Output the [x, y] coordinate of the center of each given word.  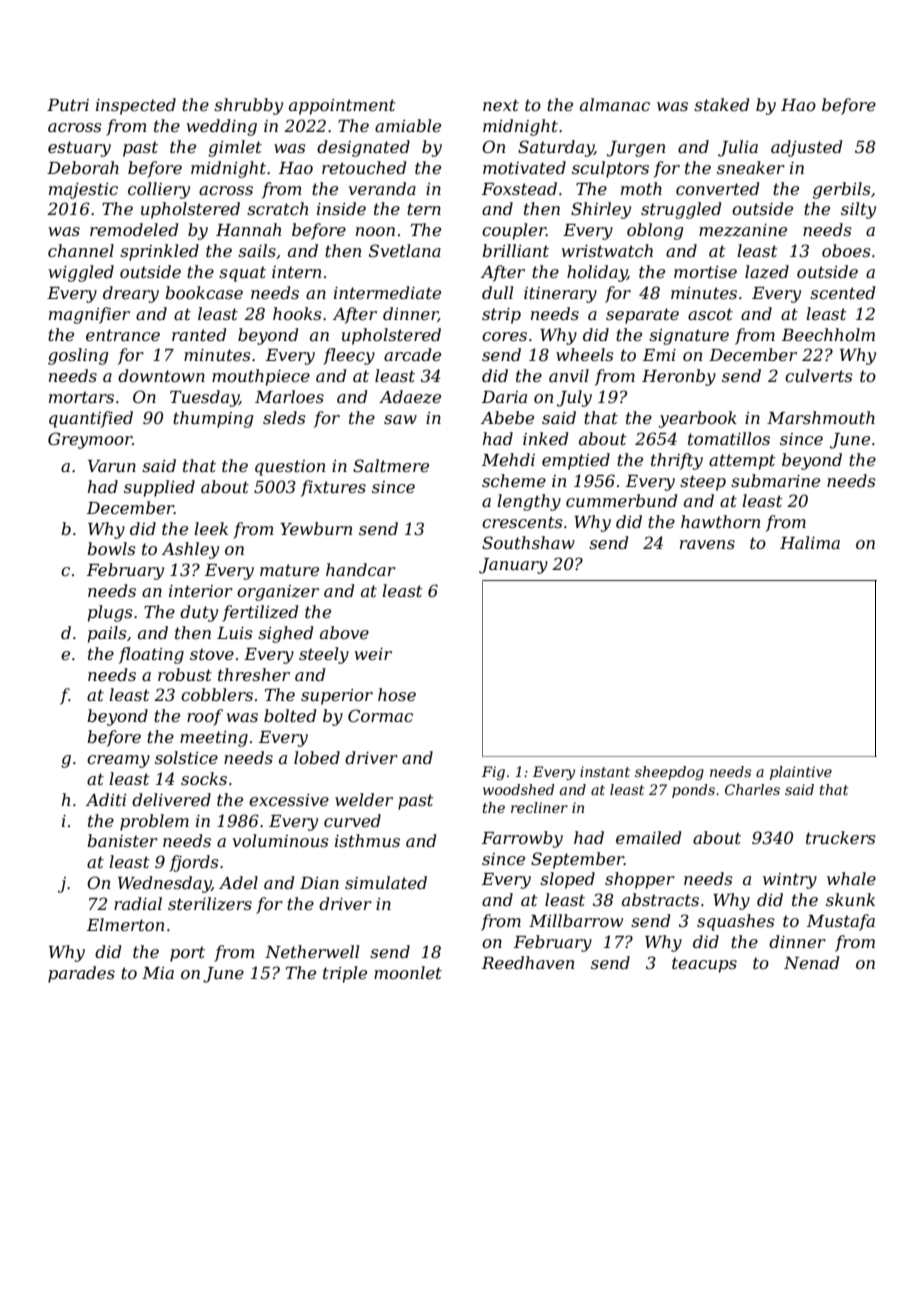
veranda [382, 188]
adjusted [806, 148]
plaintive [801, 773]
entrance [123, 335]
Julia [738, 148]
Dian [319, 883]
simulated [386, 882]
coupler [514, 231]
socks [204, 778]
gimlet [235, 148]
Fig [493, 773]
